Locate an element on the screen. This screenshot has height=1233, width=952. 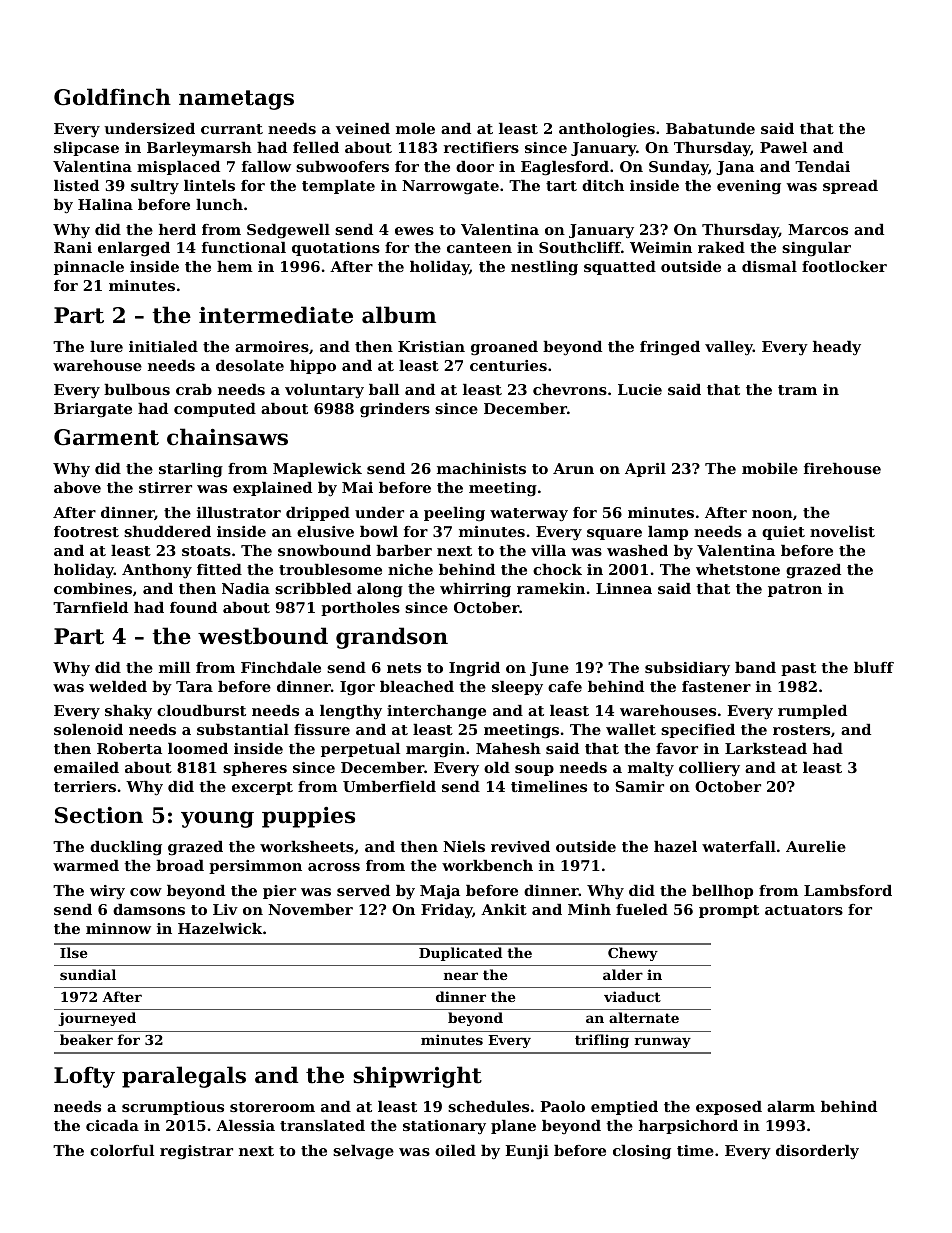
revived is located at coordinates (520, 846).
